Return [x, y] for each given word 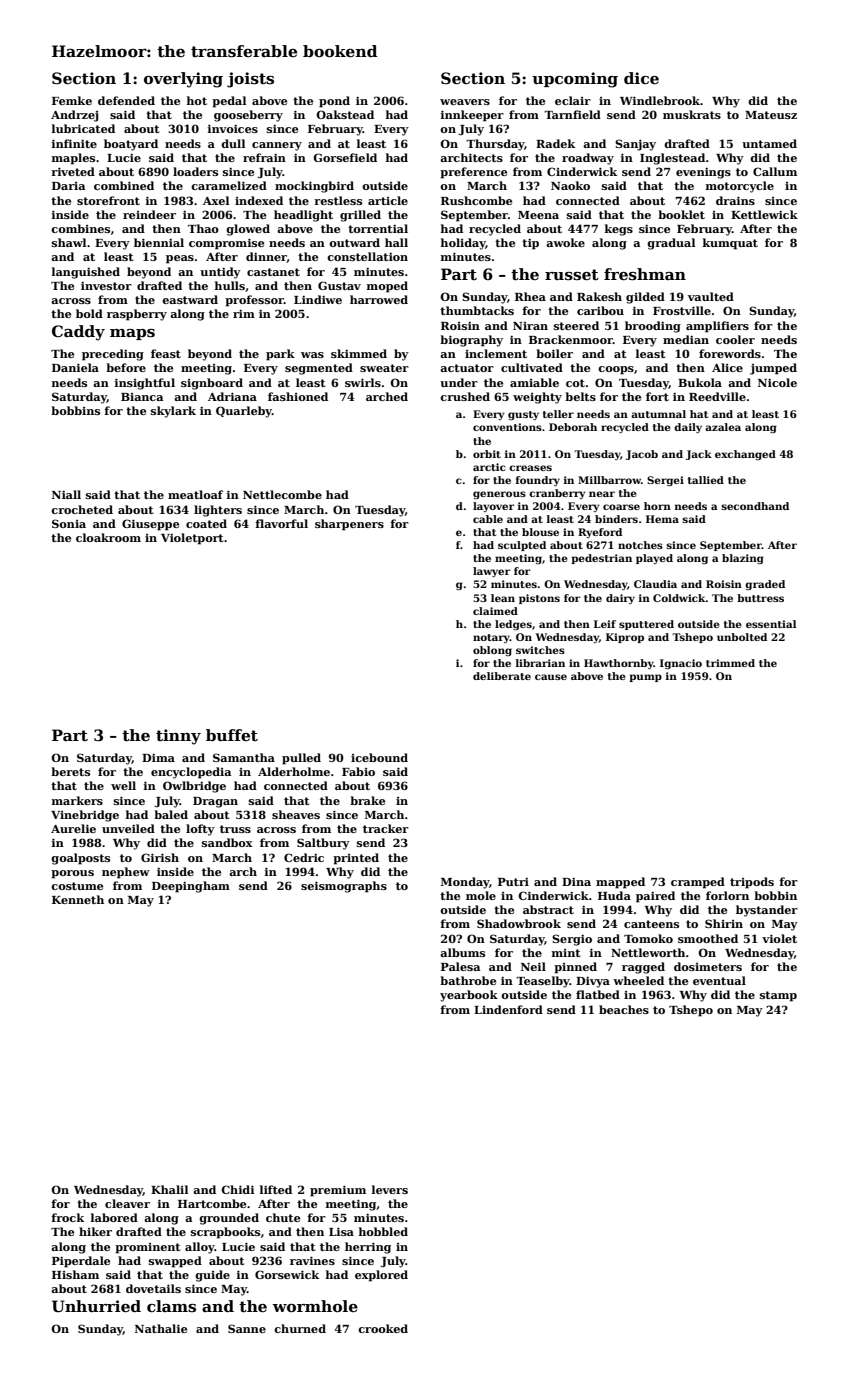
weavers [465, 102]
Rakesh [599, 296]
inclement [496, 353]
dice [641, 78]
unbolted [742, 637]
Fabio [358, 771]
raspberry [137, 315]
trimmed [730, 663]
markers [77, 800]
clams [171, 1306]
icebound [379, 757]
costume [77, 886]
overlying [183, 80]
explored [381, 1276]
